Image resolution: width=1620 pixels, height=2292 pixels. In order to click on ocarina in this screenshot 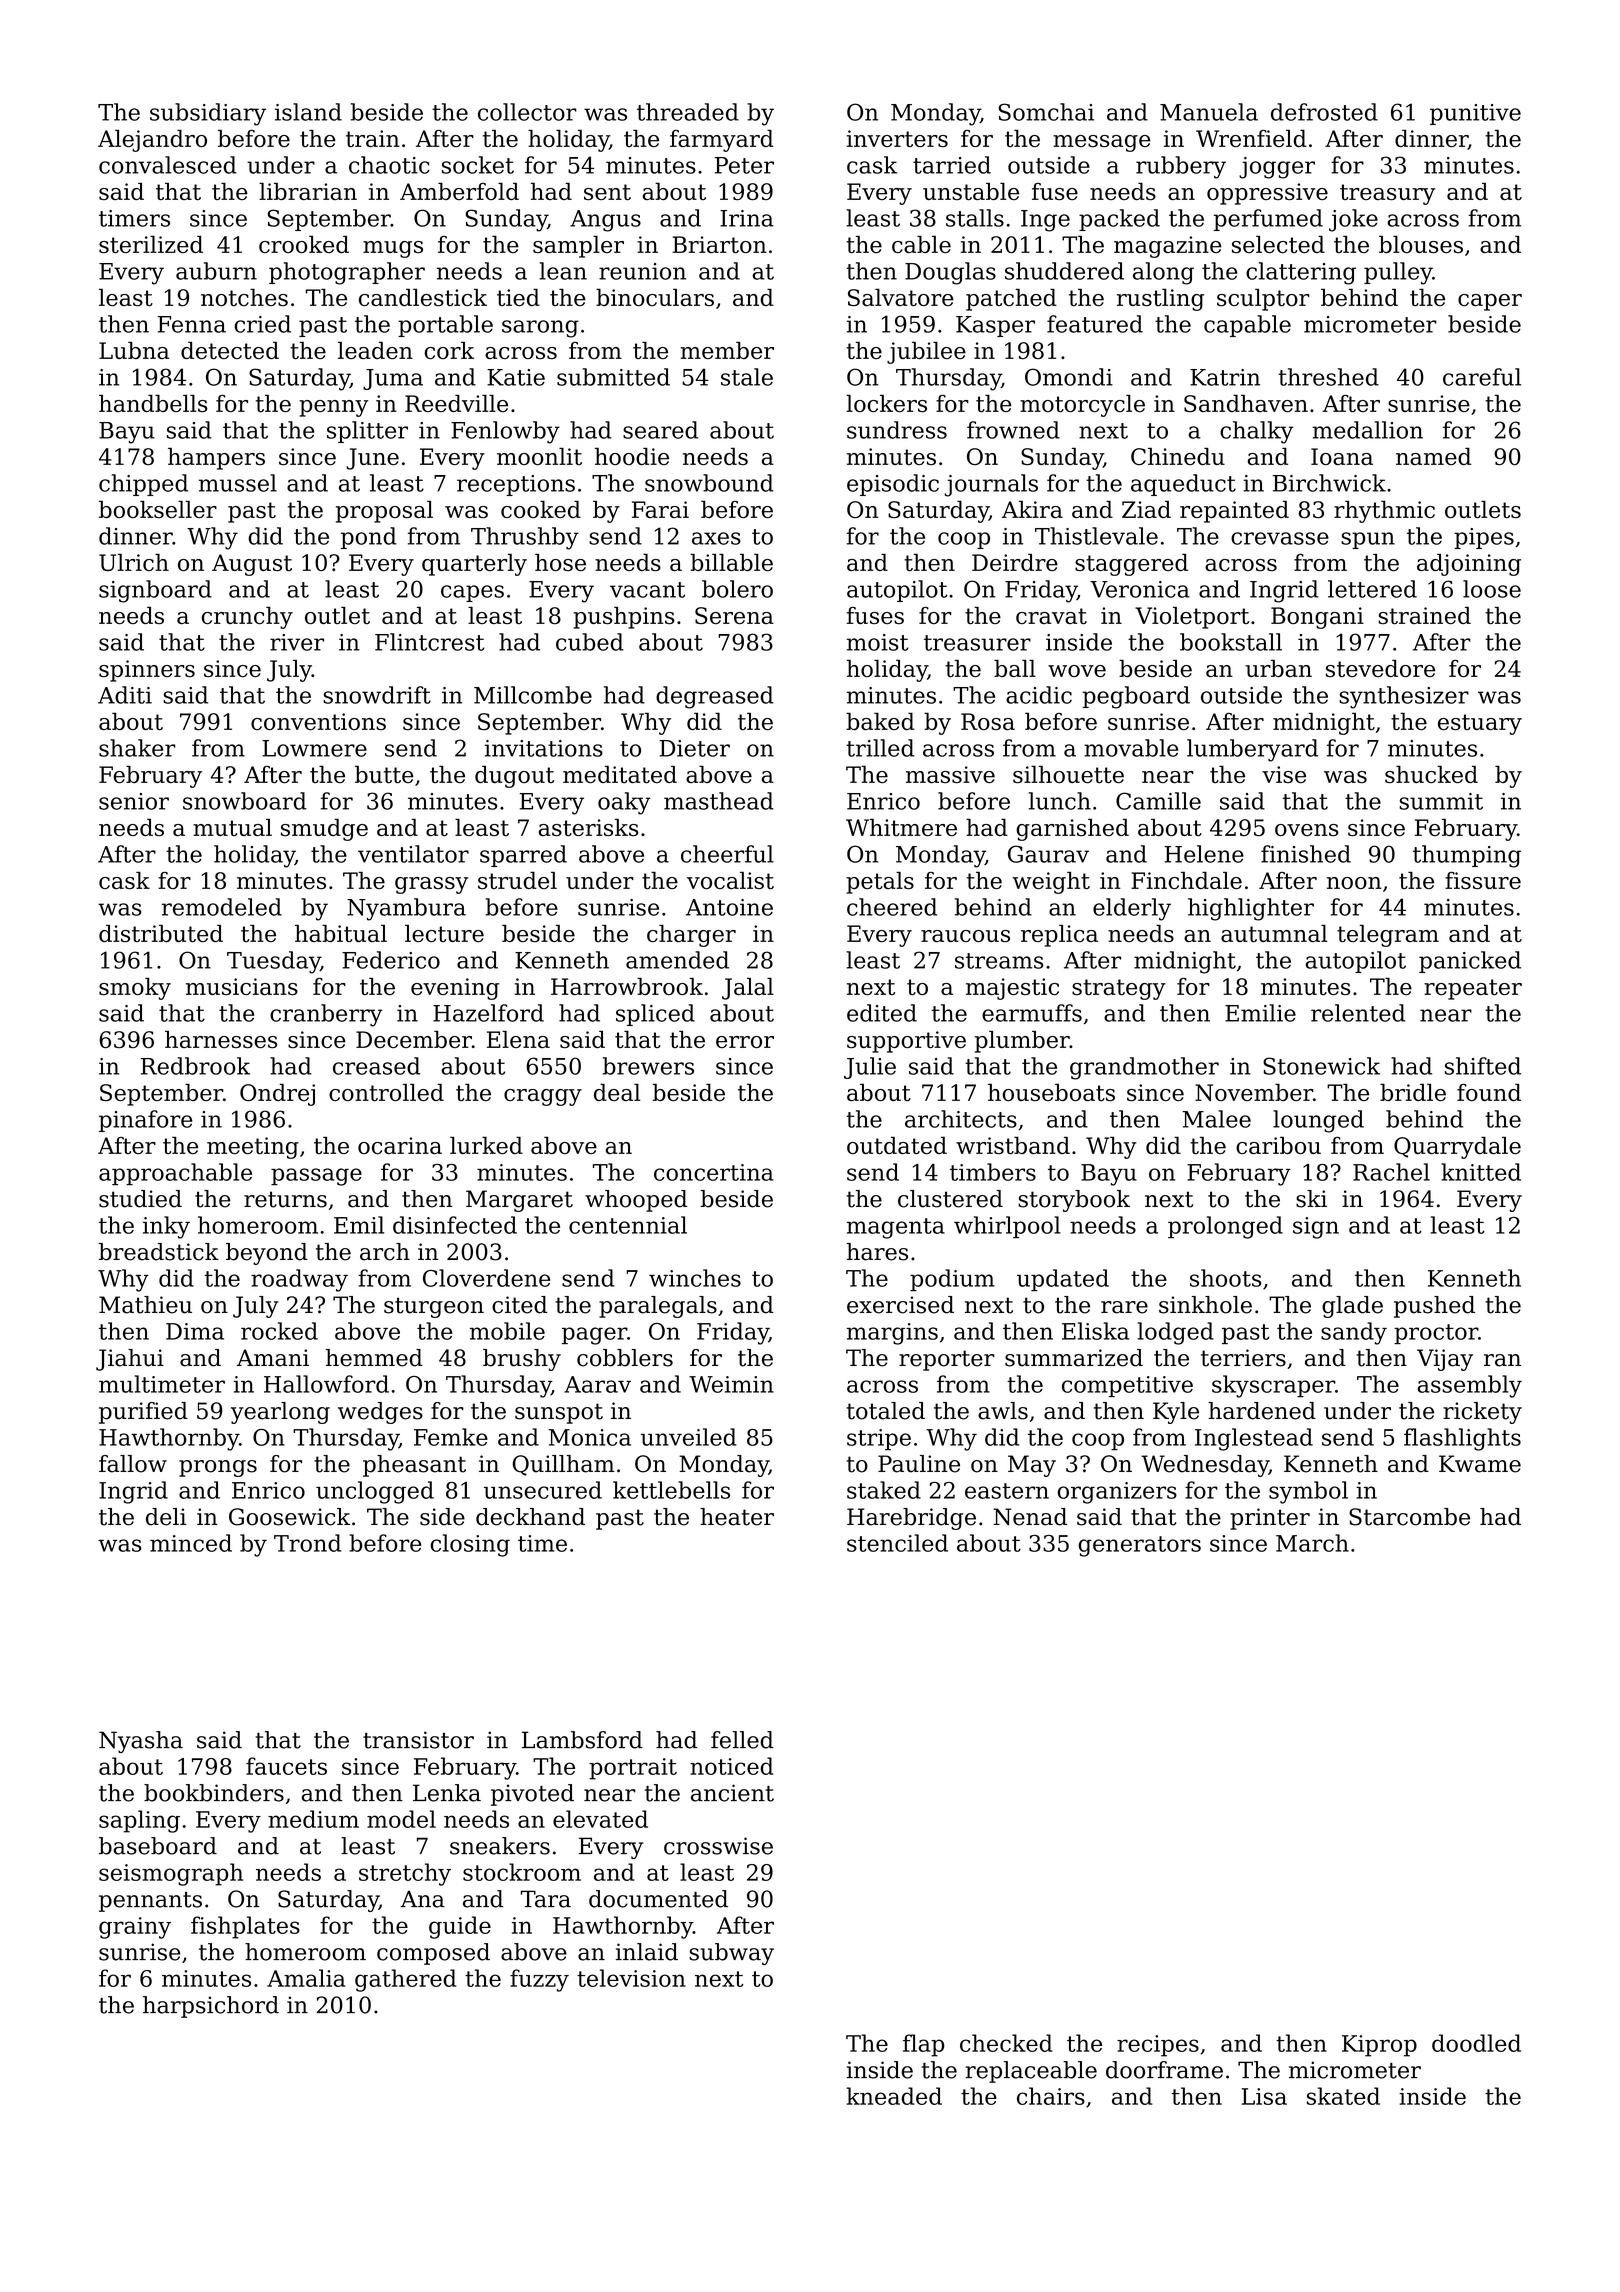, I will do `click(400, 1145)`.
